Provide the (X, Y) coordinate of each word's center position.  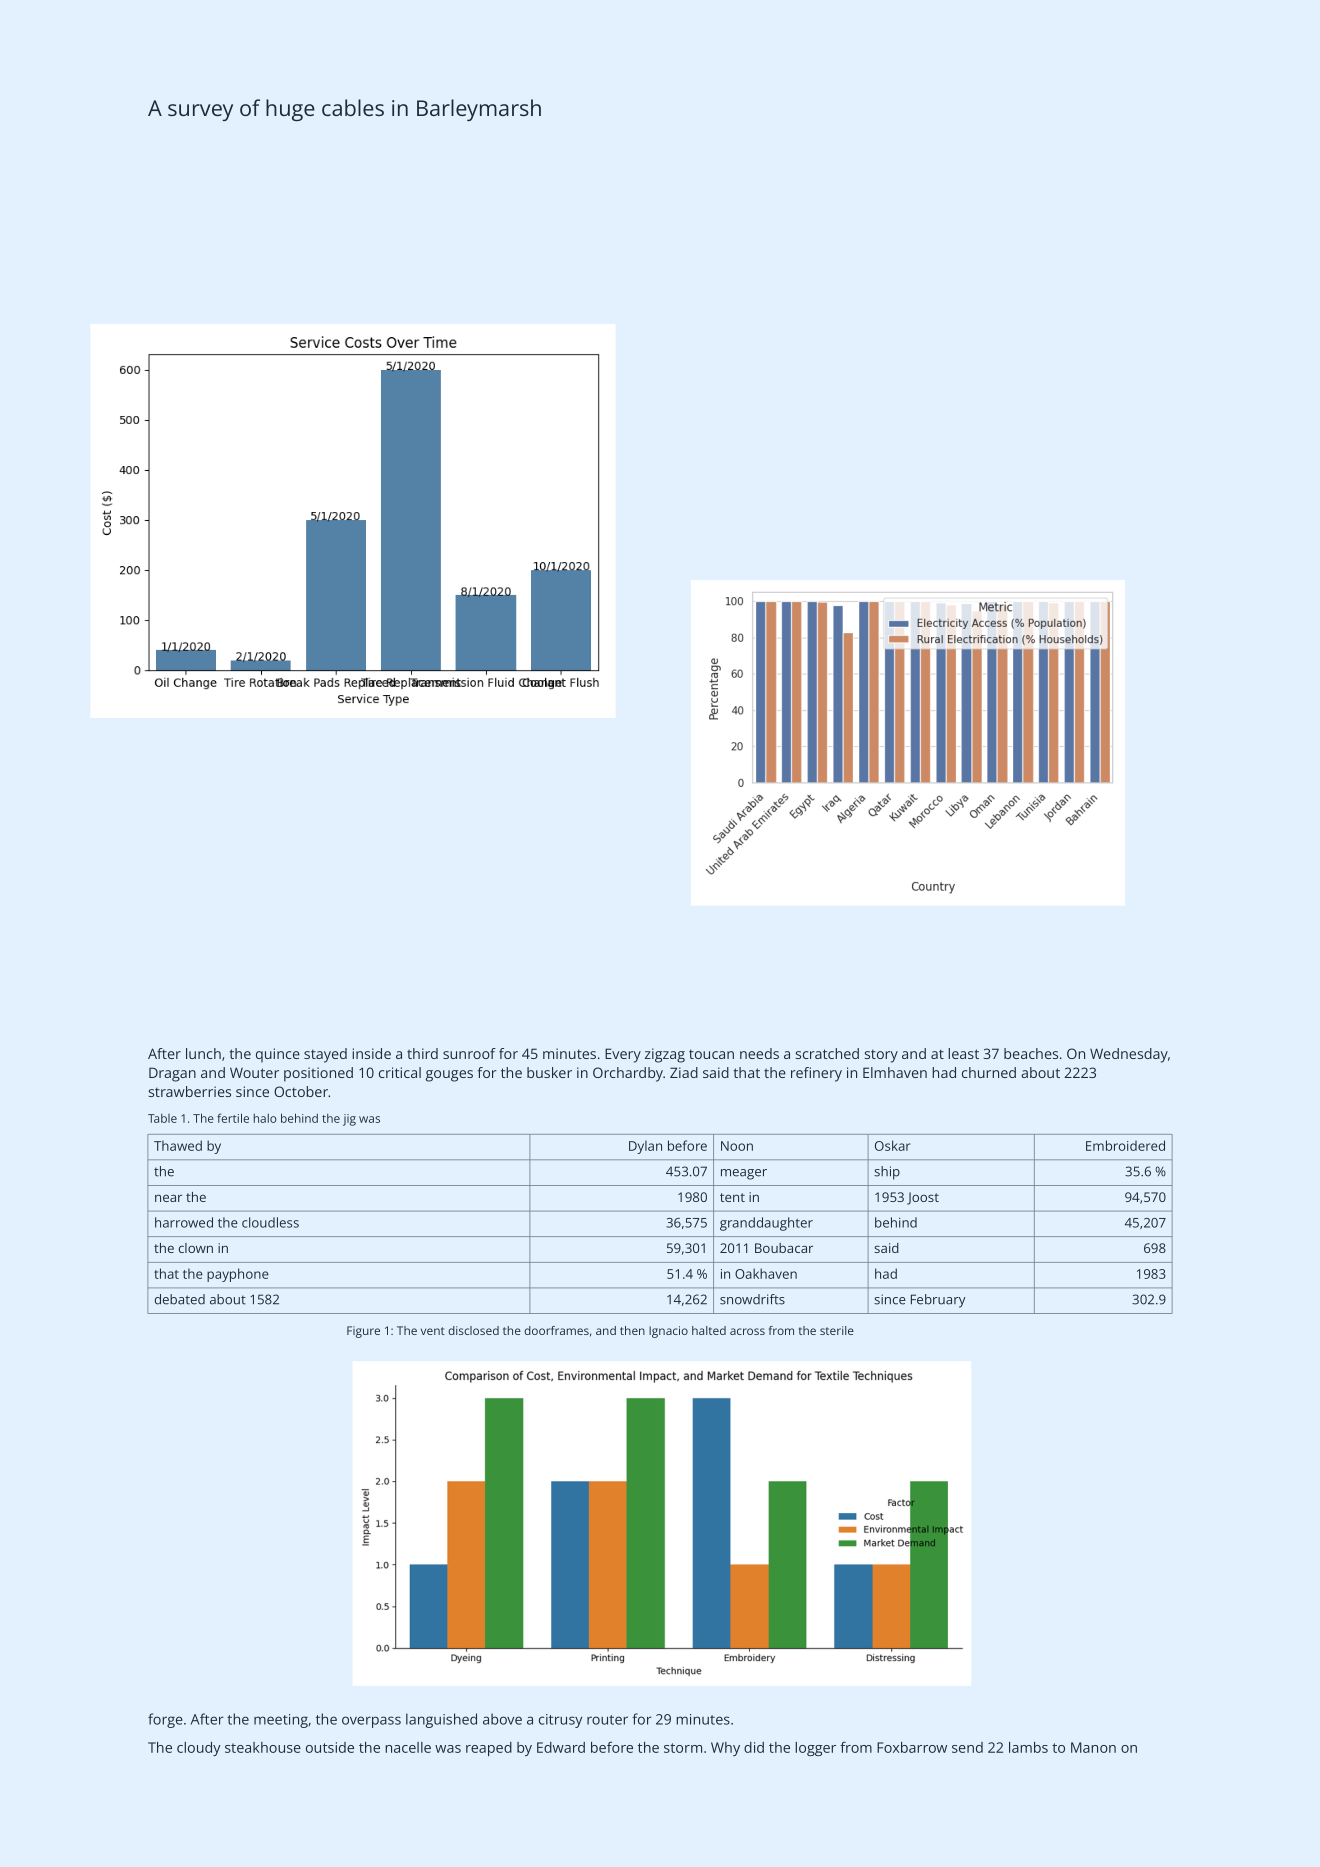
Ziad (684, 1072)
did (754, 1747)
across (747, 1331)
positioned (318, 1074)
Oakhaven (766, 1273)
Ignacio (668, 1332)
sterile (837, 1330)
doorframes (556, 1330)
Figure (363, 1332)
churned (989, 1072)
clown (196, 1248)
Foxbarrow (912, 1747)
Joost (923, 1198)
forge (165, 1720)
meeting (281, 1721)
